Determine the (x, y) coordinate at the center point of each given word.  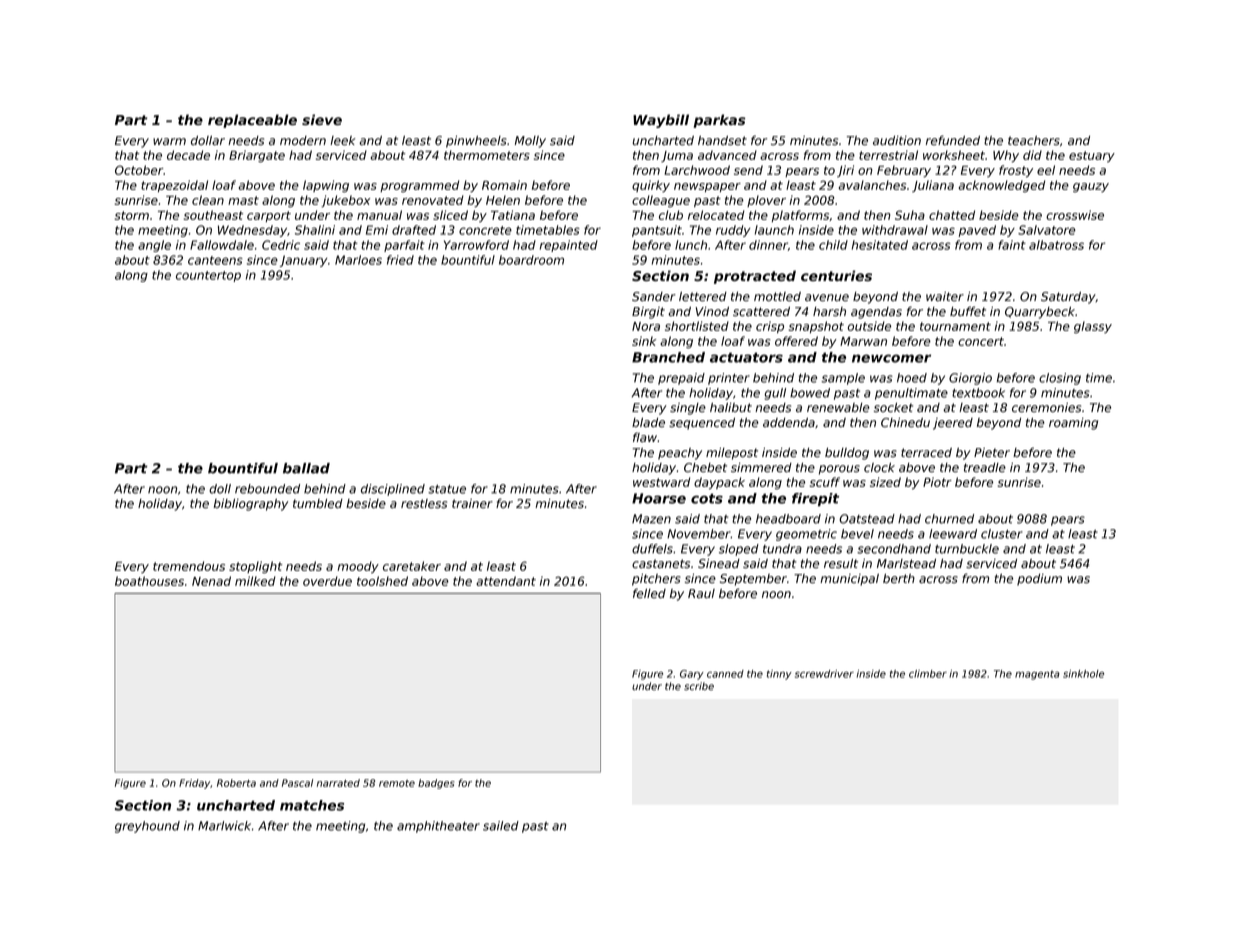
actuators (746, 357)
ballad (306, 468)
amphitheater (438, 827)
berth (899, 578)
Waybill (661, 121)
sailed (501, 826)
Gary (692, 675)
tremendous (189, 566)
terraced (926, 453)
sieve (322, 119)
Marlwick (224, 826)
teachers (1034, 141)
